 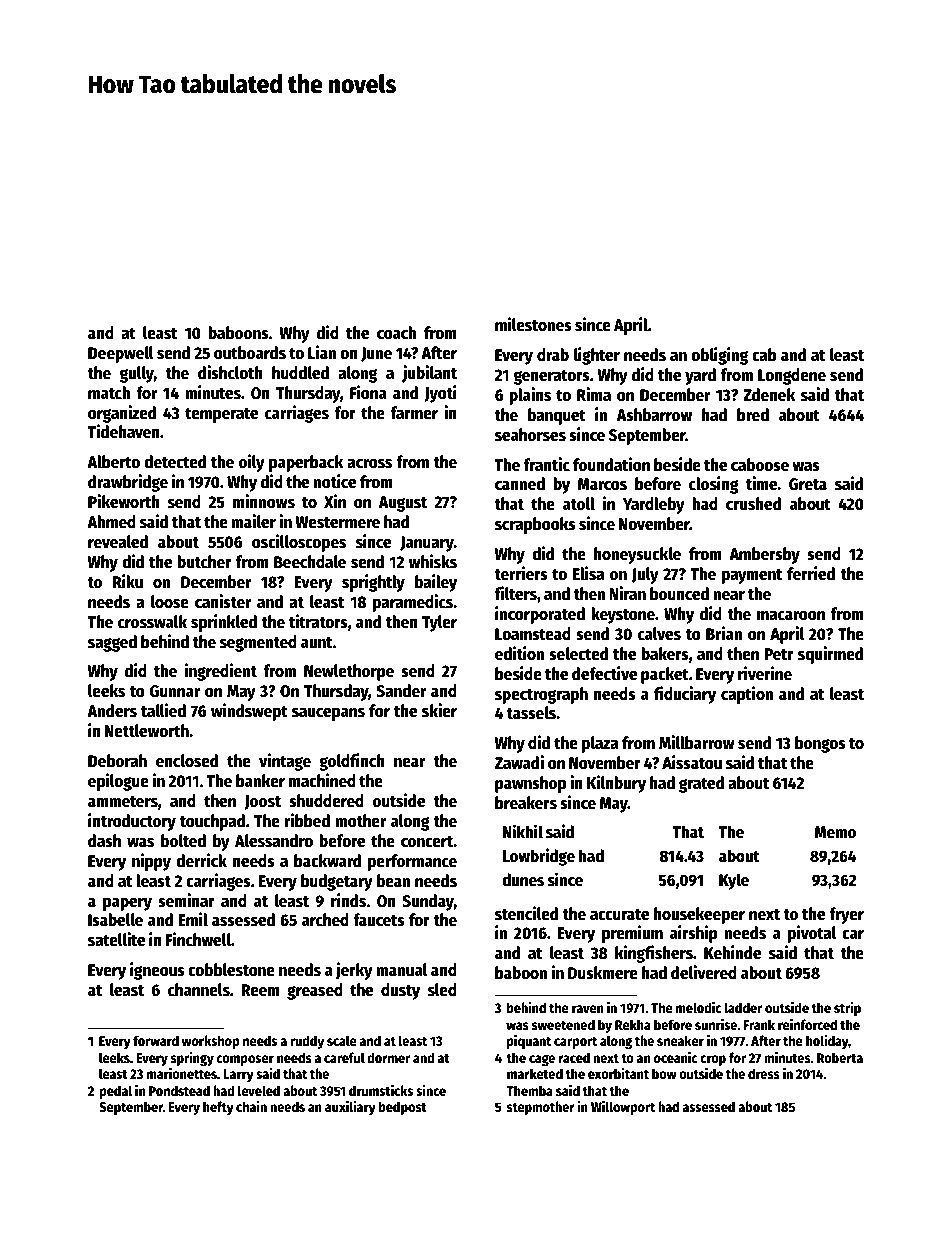 What do you see at coordinates (318, 621) in the document?
I see `titrators` at bounding box center [318, 621].
